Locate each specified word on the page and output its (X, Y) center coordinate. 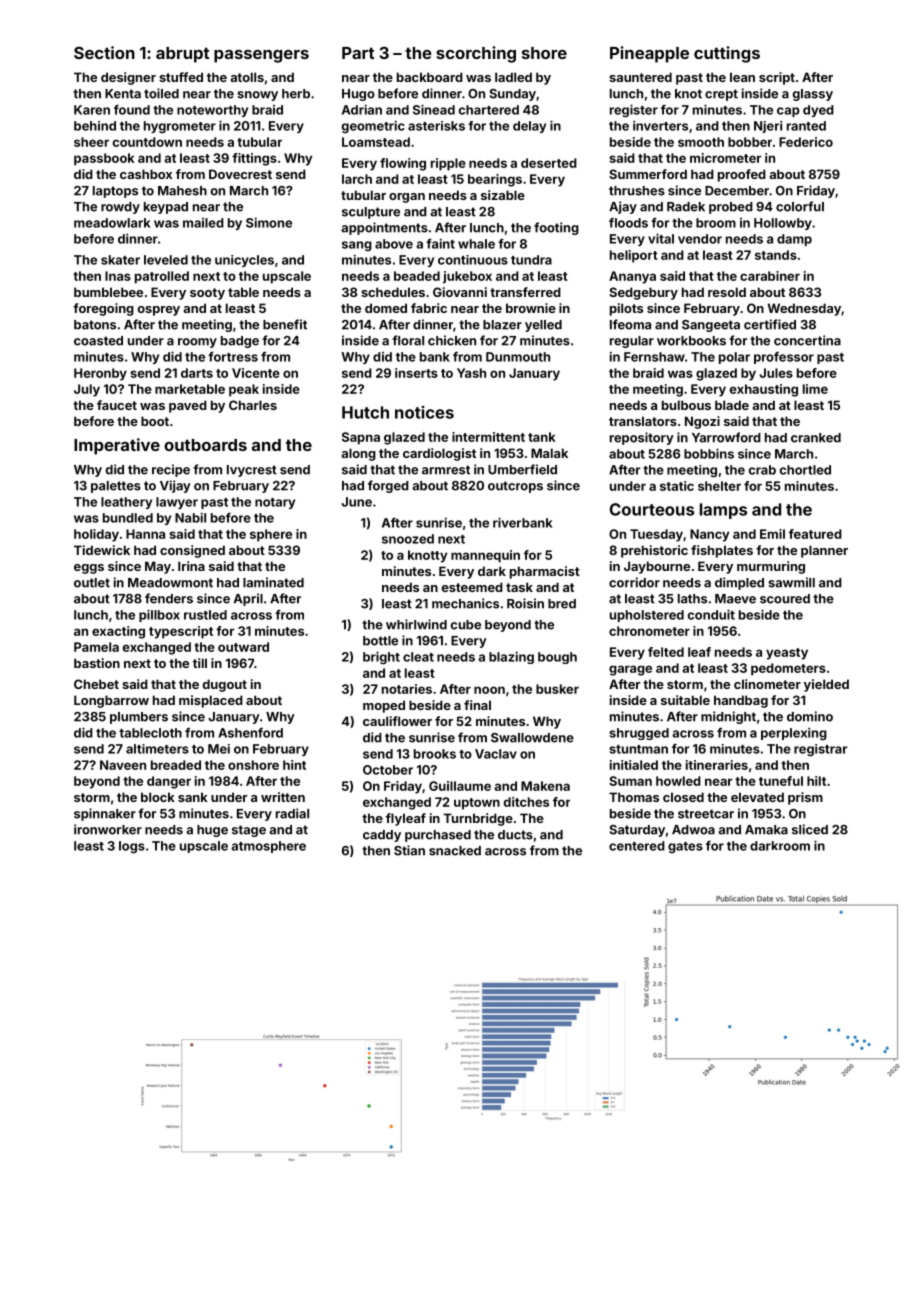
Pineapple (649, 54)
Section (104, 52)
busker (557, 689)
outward (243, 647)
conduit (711, 614)
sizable (503, 195)
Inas (118, 276)
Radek (686, 207)
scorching (476, 54)
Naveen (123, 765)
